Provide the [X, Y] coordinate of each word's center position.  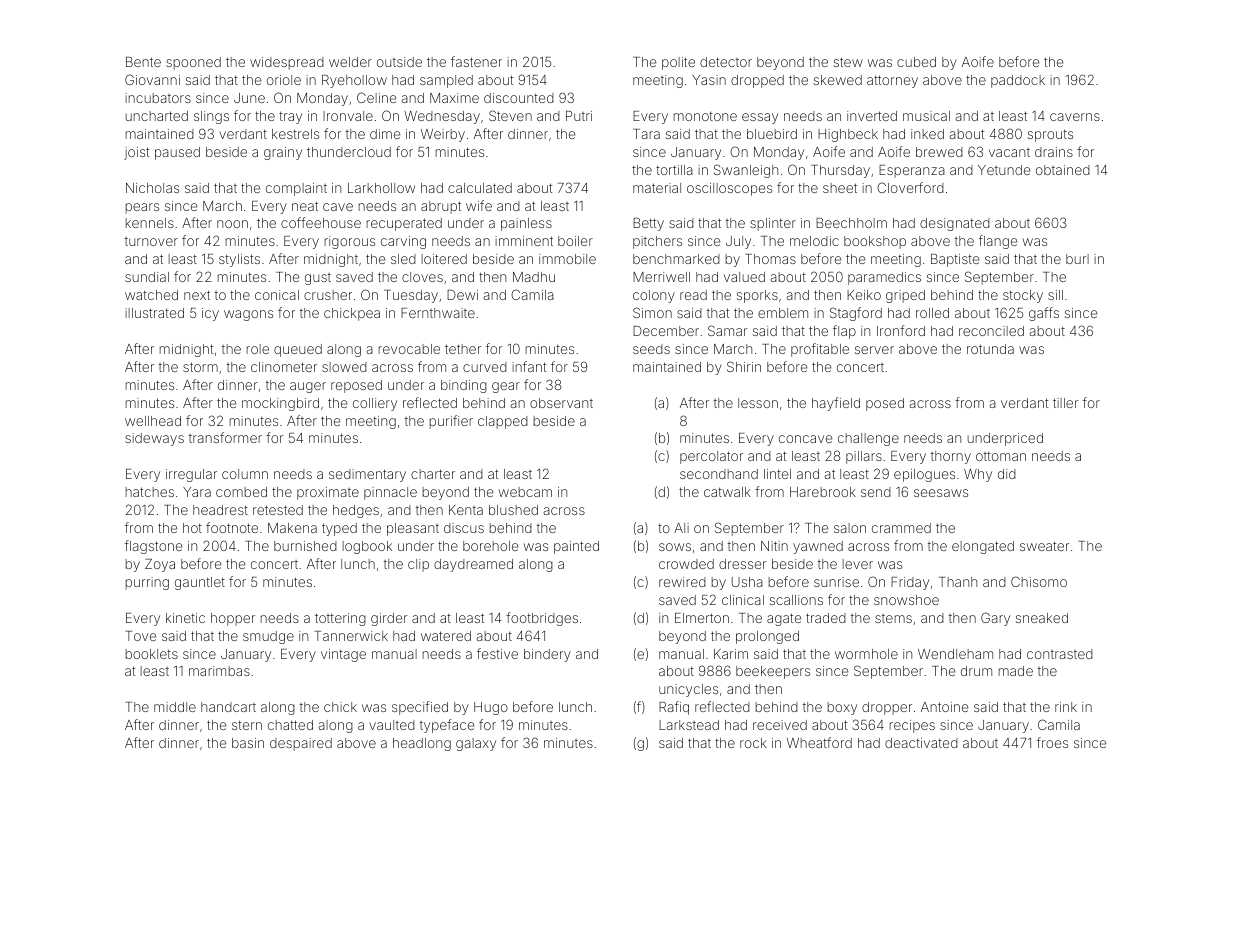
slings [211, 117]
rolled [932, 313]
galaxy [476, 744]
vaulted [392, 725]
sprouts [1050, 135]
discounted [519, 98]
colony [654, 296]
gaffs [1044, 314]
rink [1066, 707]
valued [744, 277]
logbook [367, 547]
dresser [743, 564]
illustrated [154, 313]
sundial [147, 277]
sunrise [836, 582]
